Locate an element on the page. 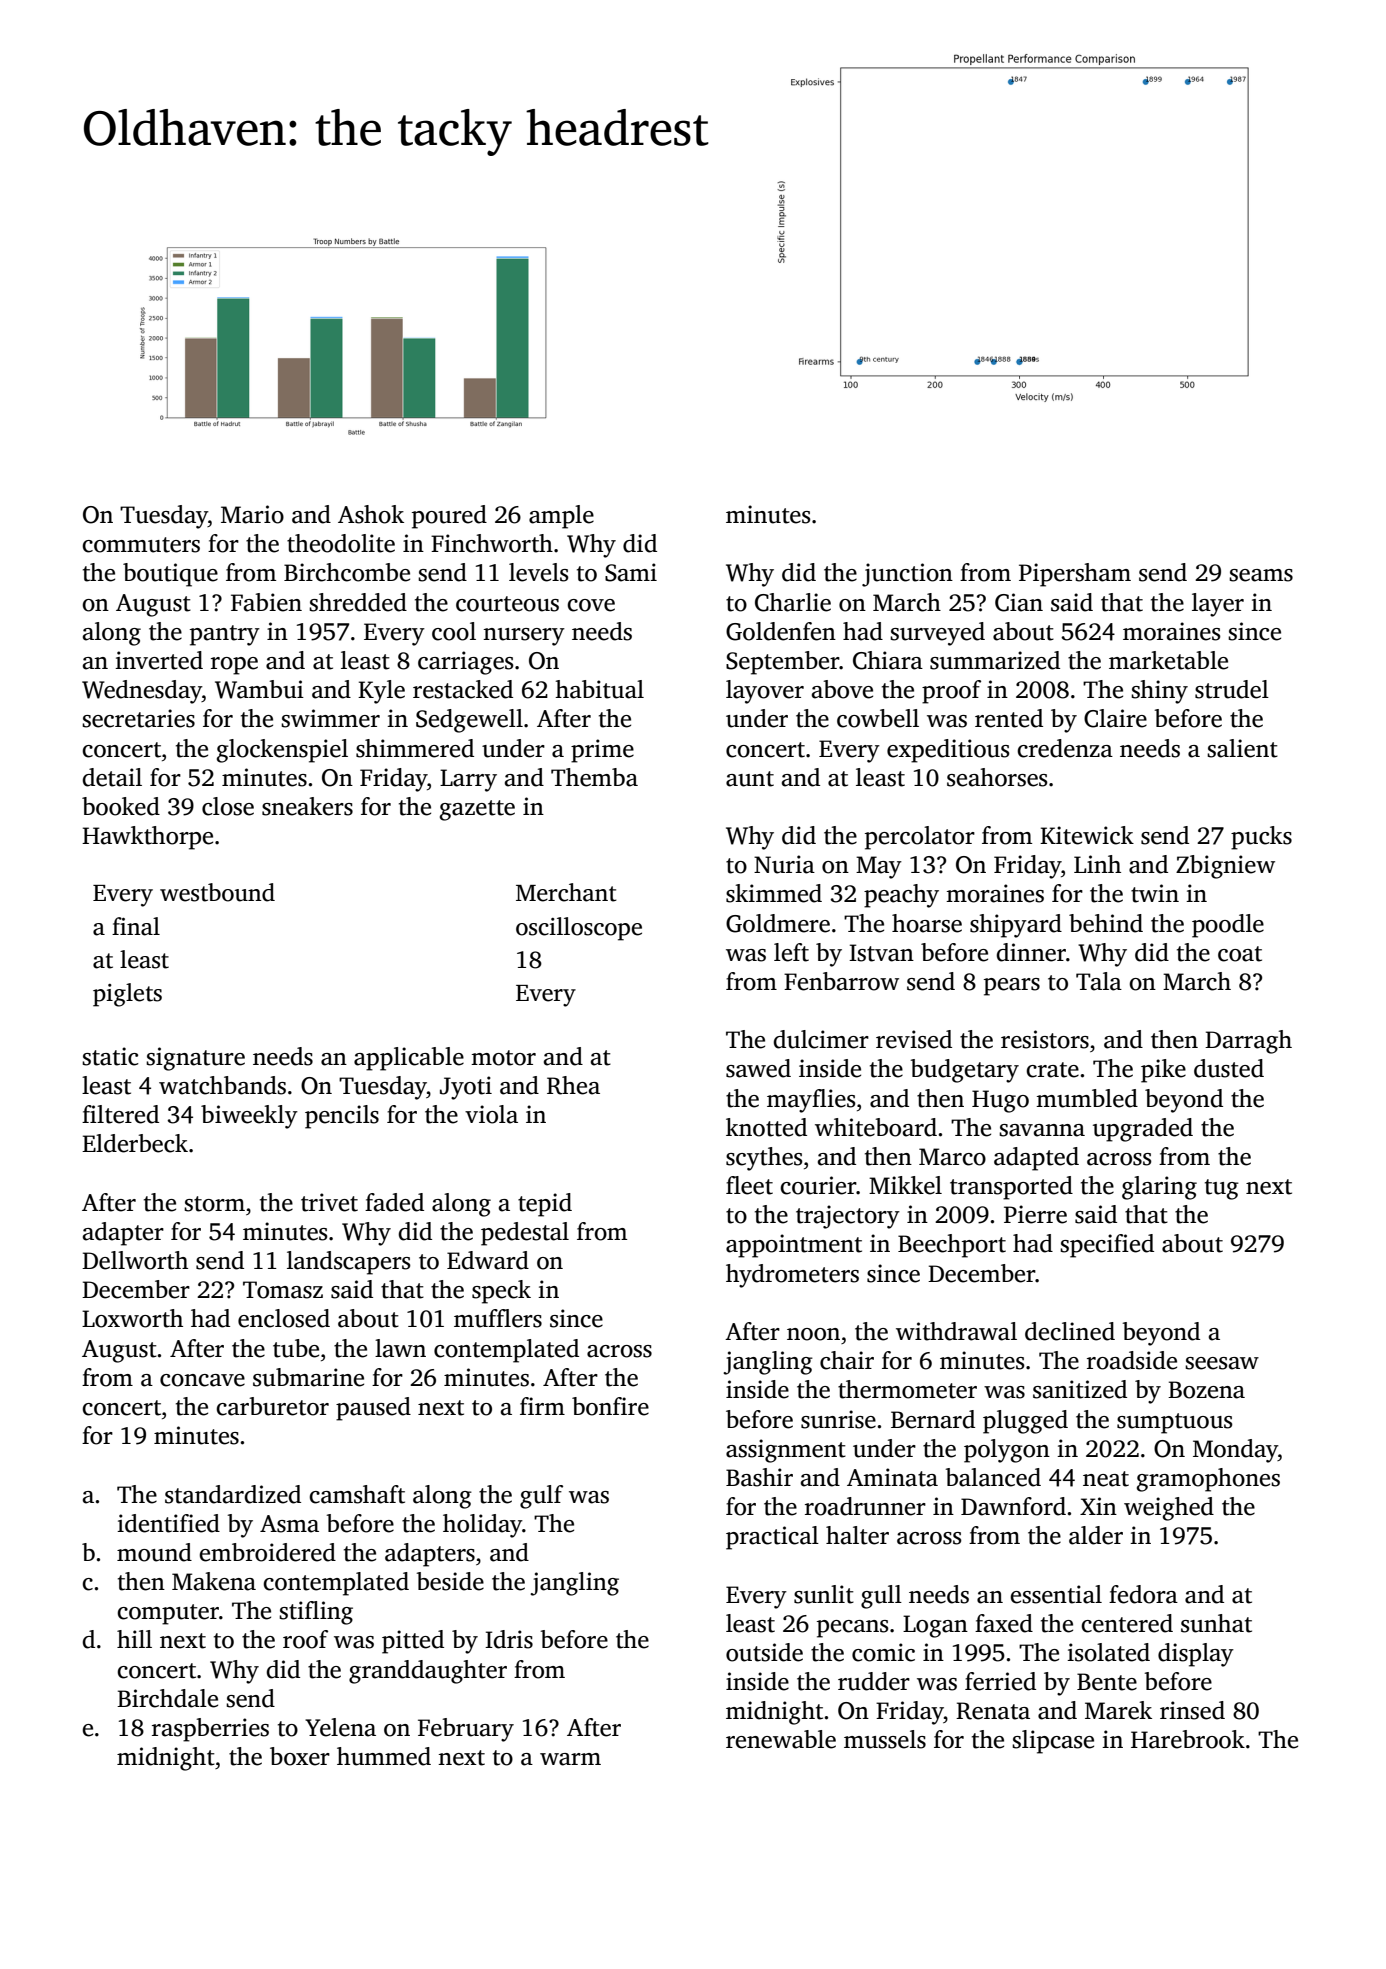  identified is located at coordinates (168, 1523).
